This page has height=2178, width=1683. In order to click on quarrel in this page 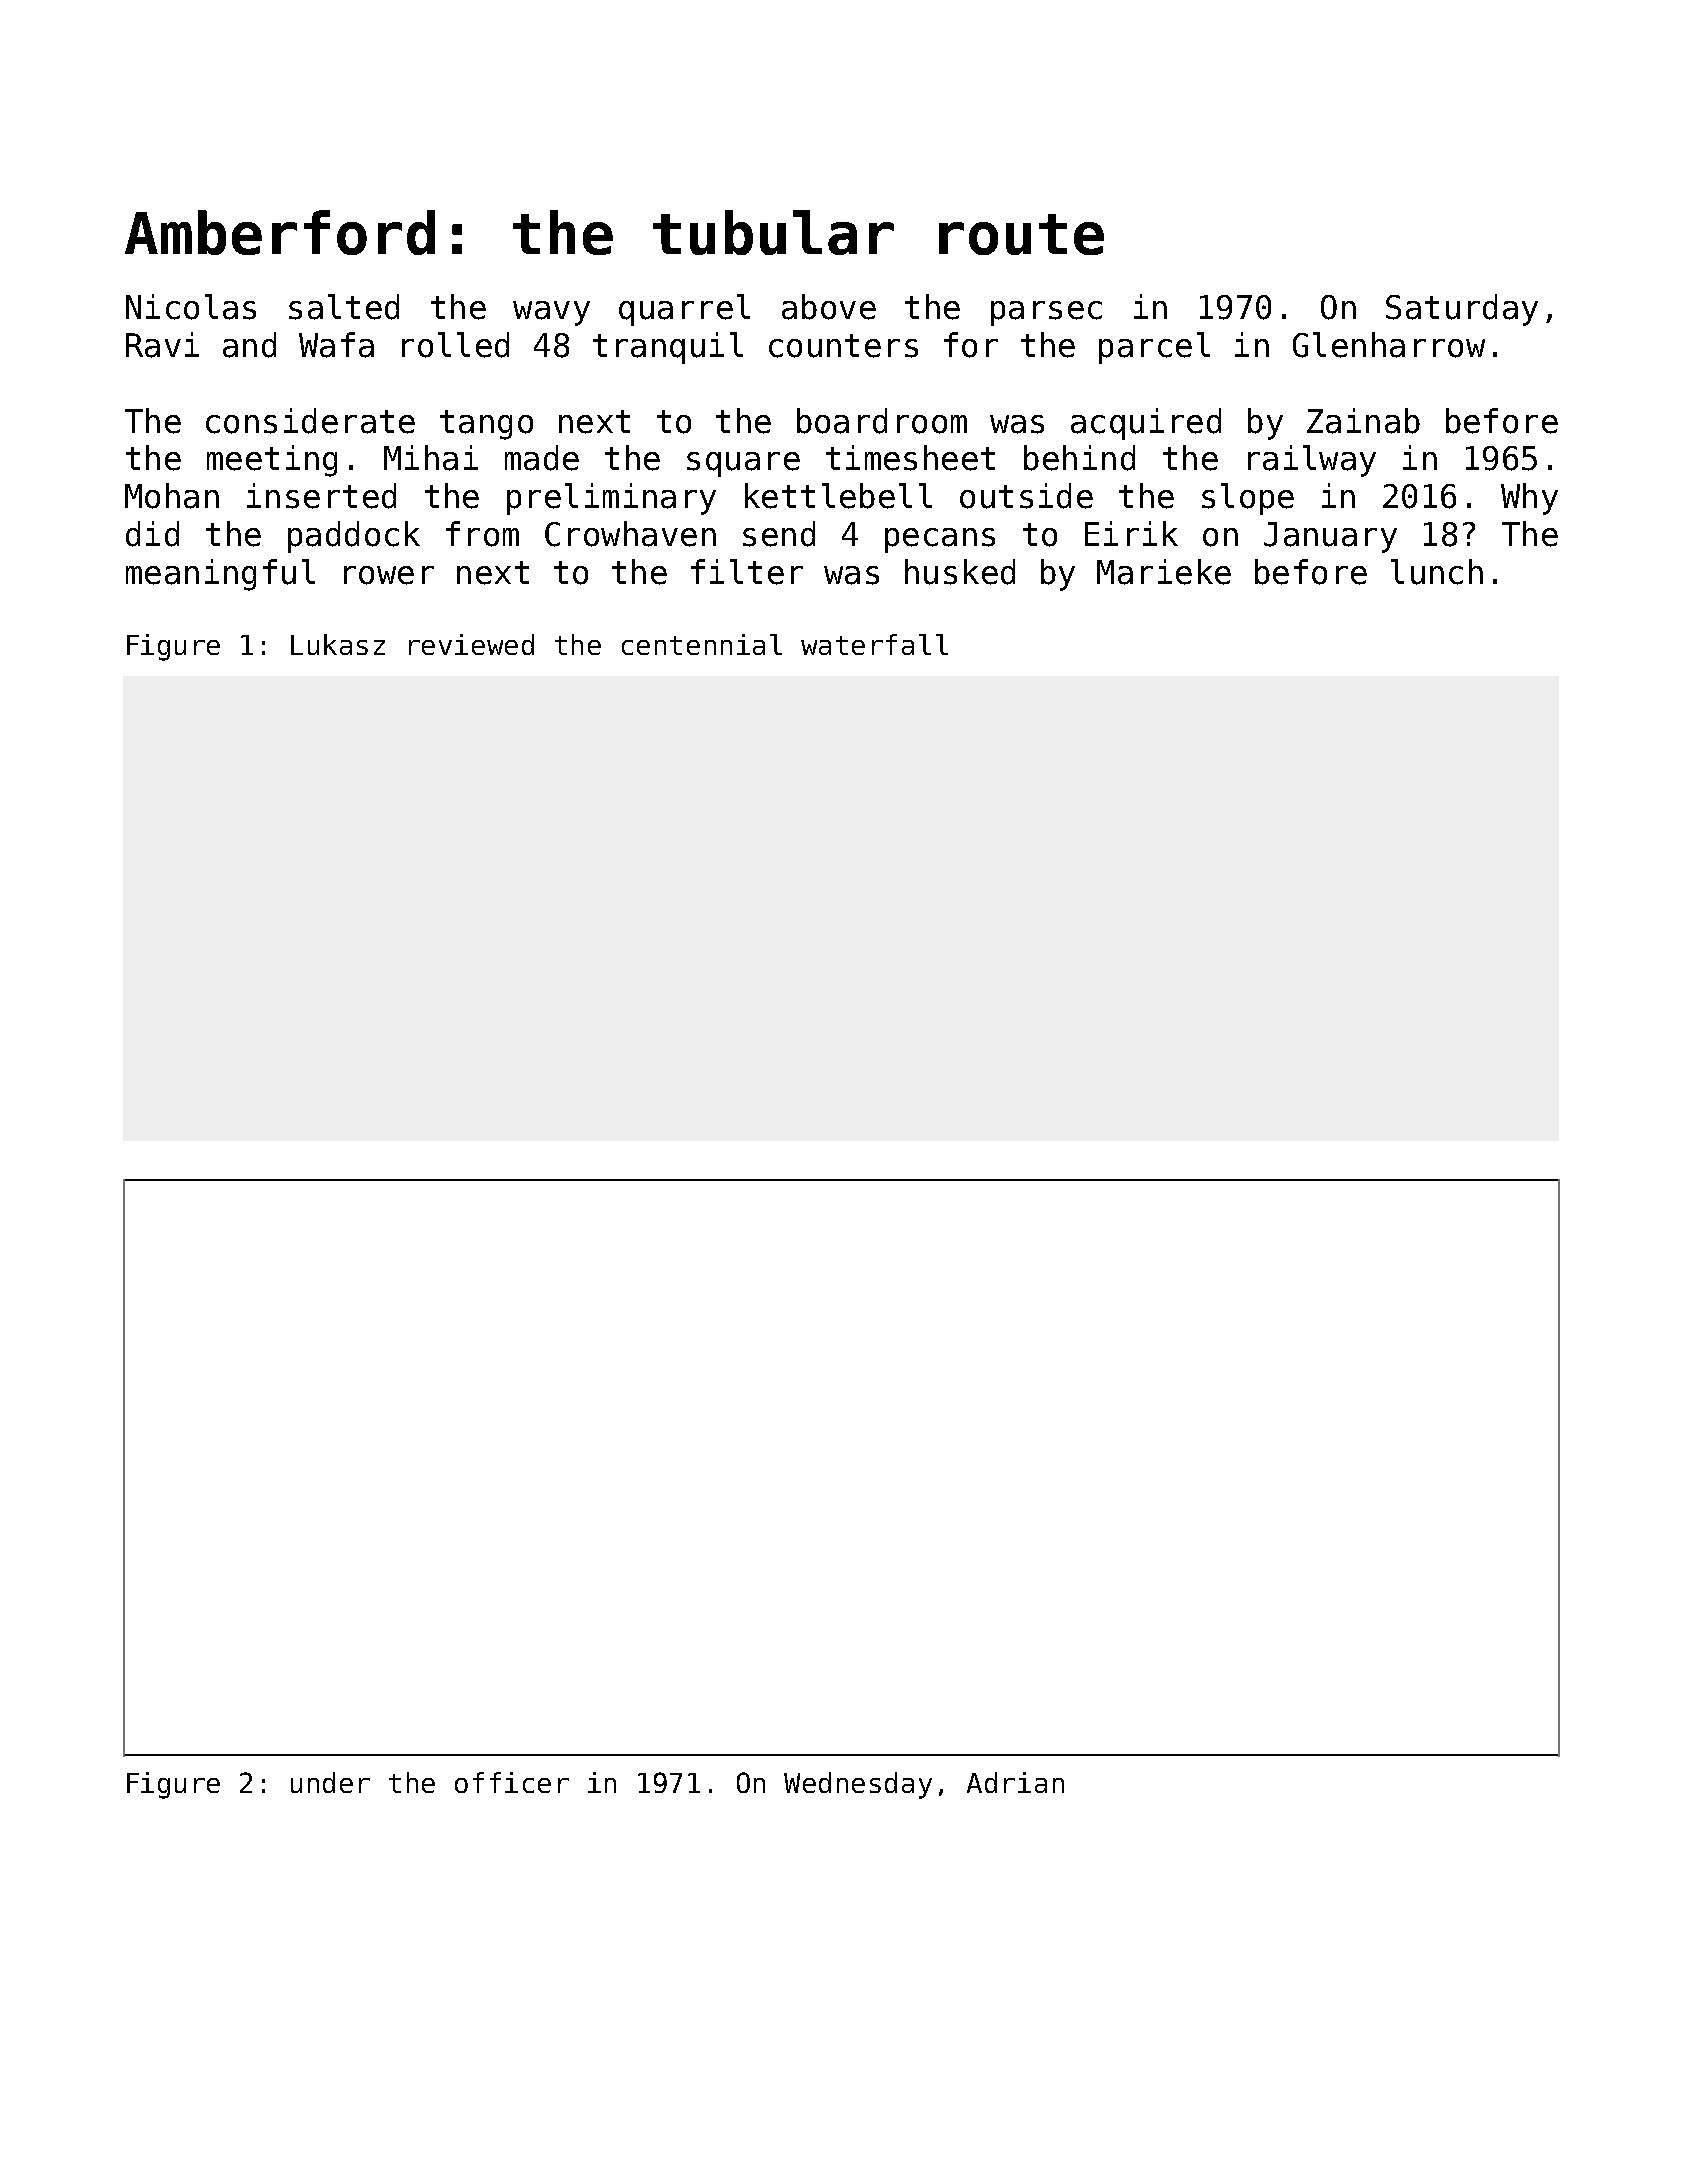, I will do `click(684, 310)`.
